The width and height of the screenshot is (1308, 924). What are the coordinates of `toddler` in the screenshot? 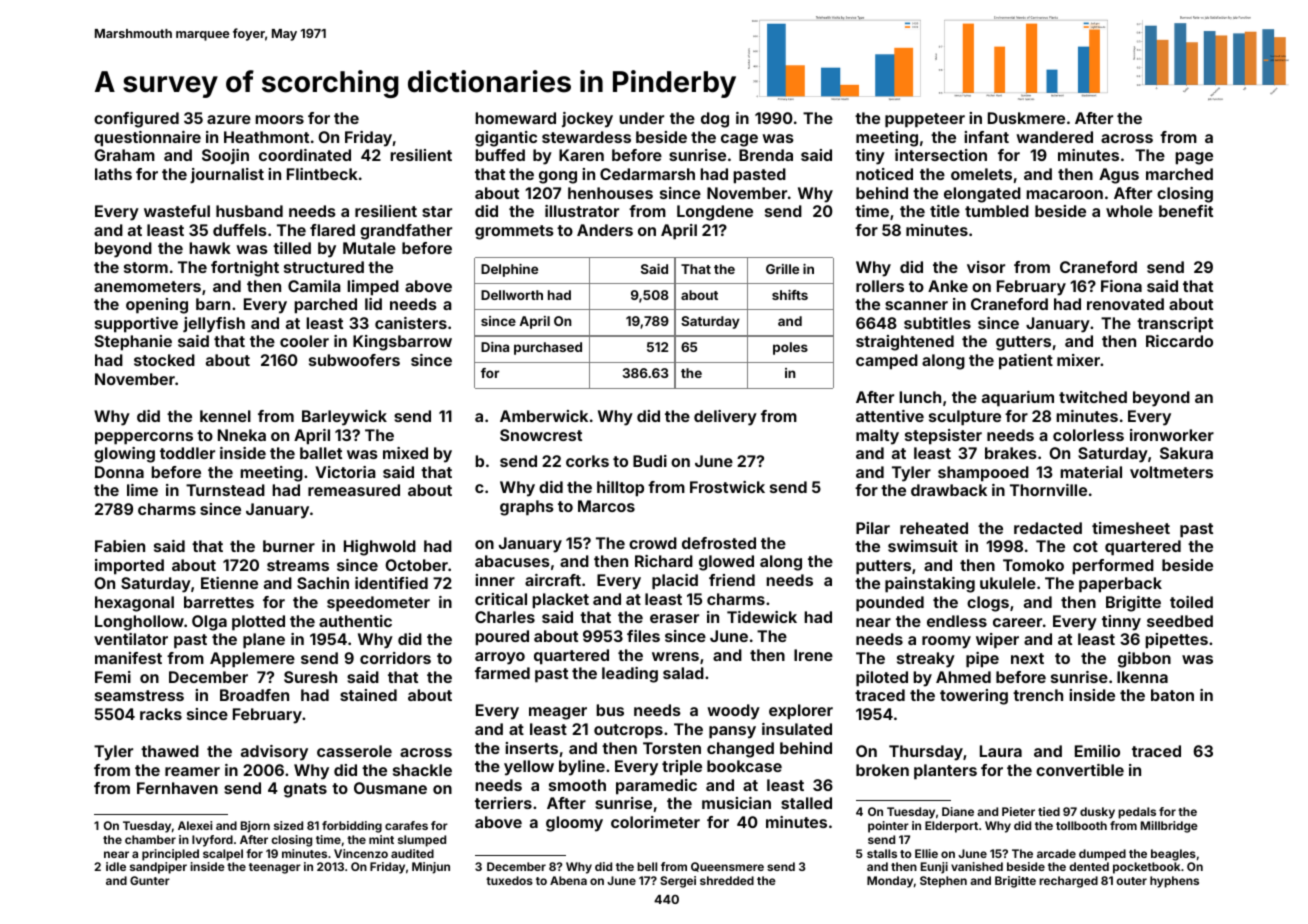 It's located at (187, 453).
